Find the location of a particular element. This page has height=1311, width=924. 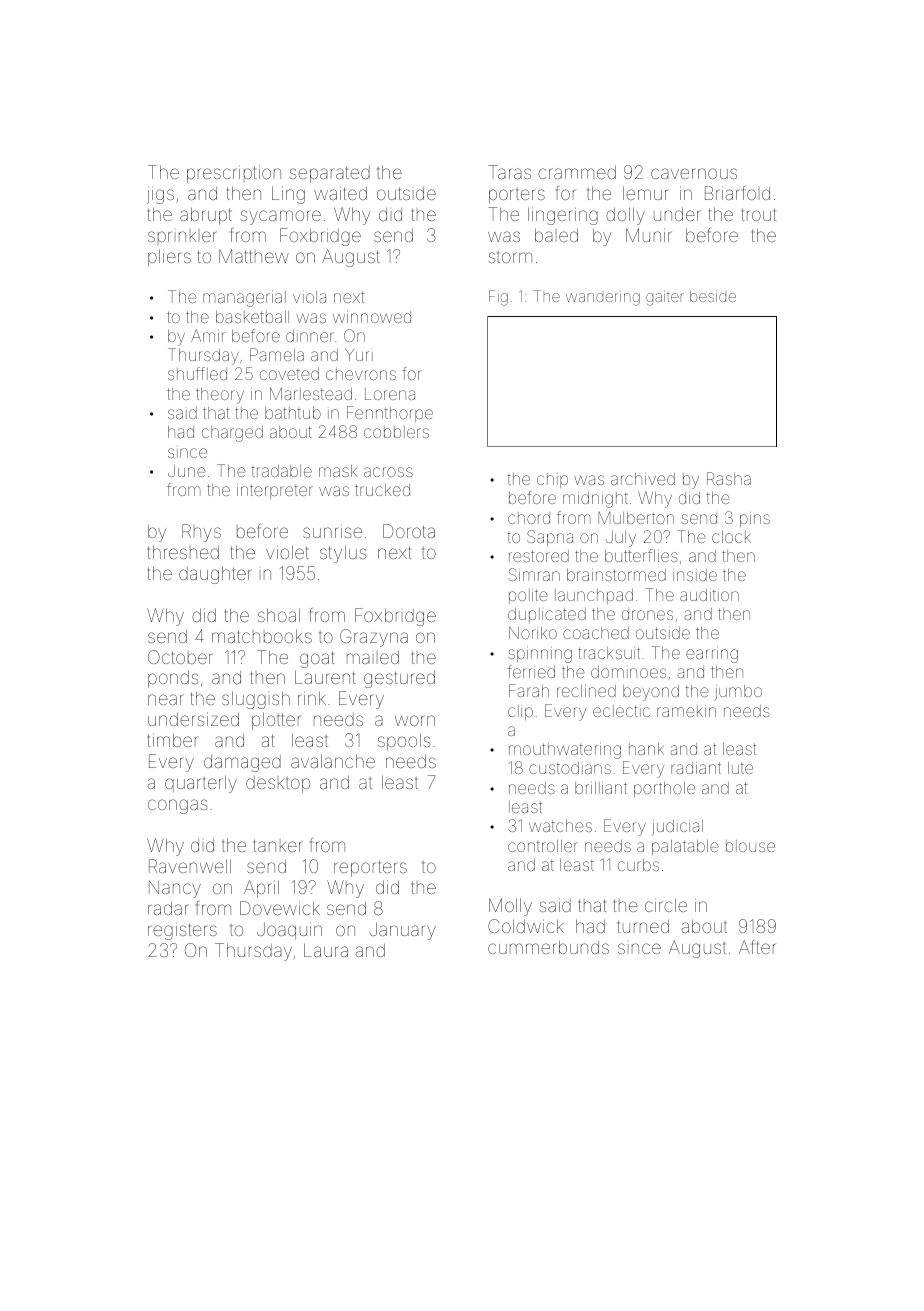

Molly is located at coordinates (510, 907).
